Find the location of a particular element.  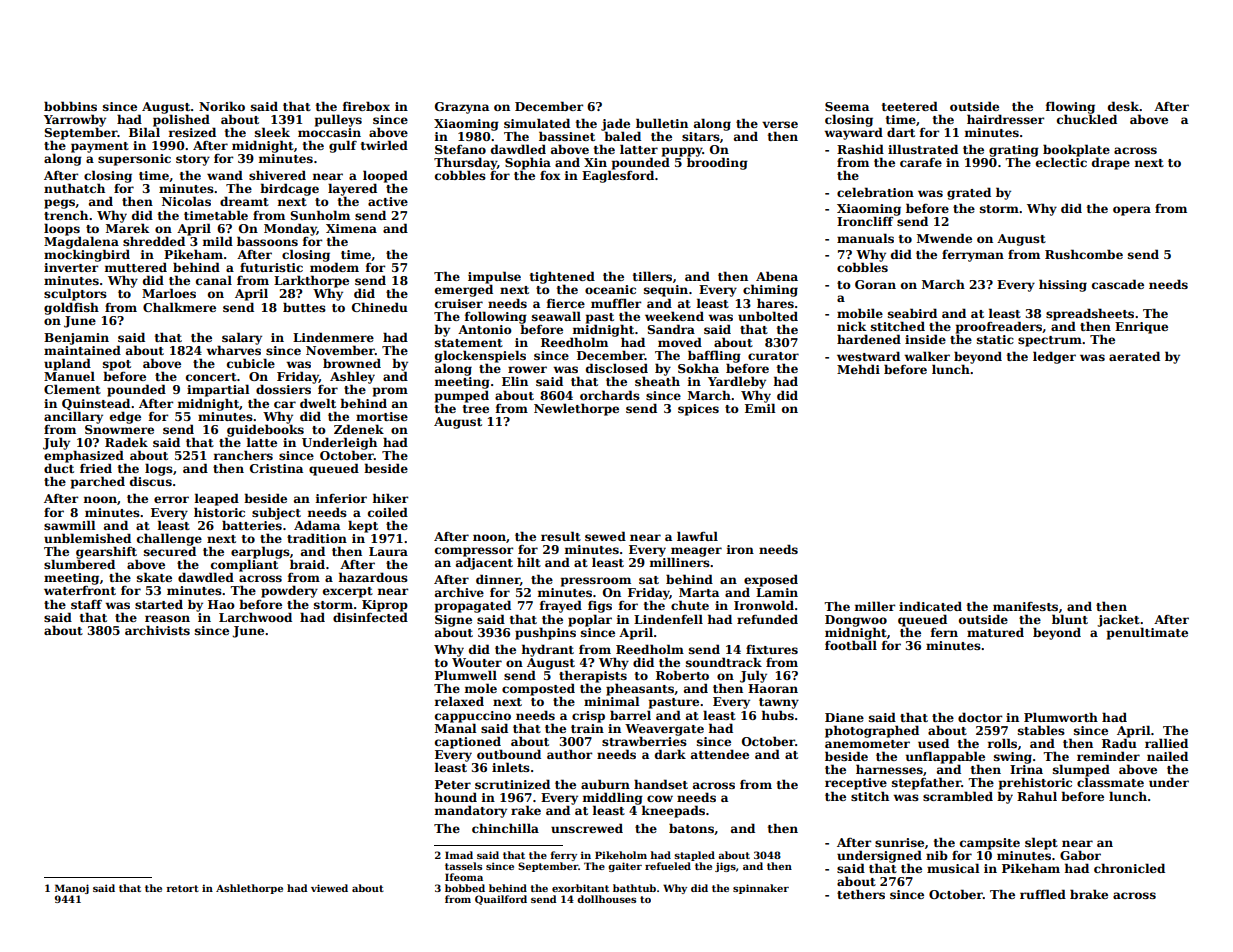

inlets is located at coordinates (511, 767).
